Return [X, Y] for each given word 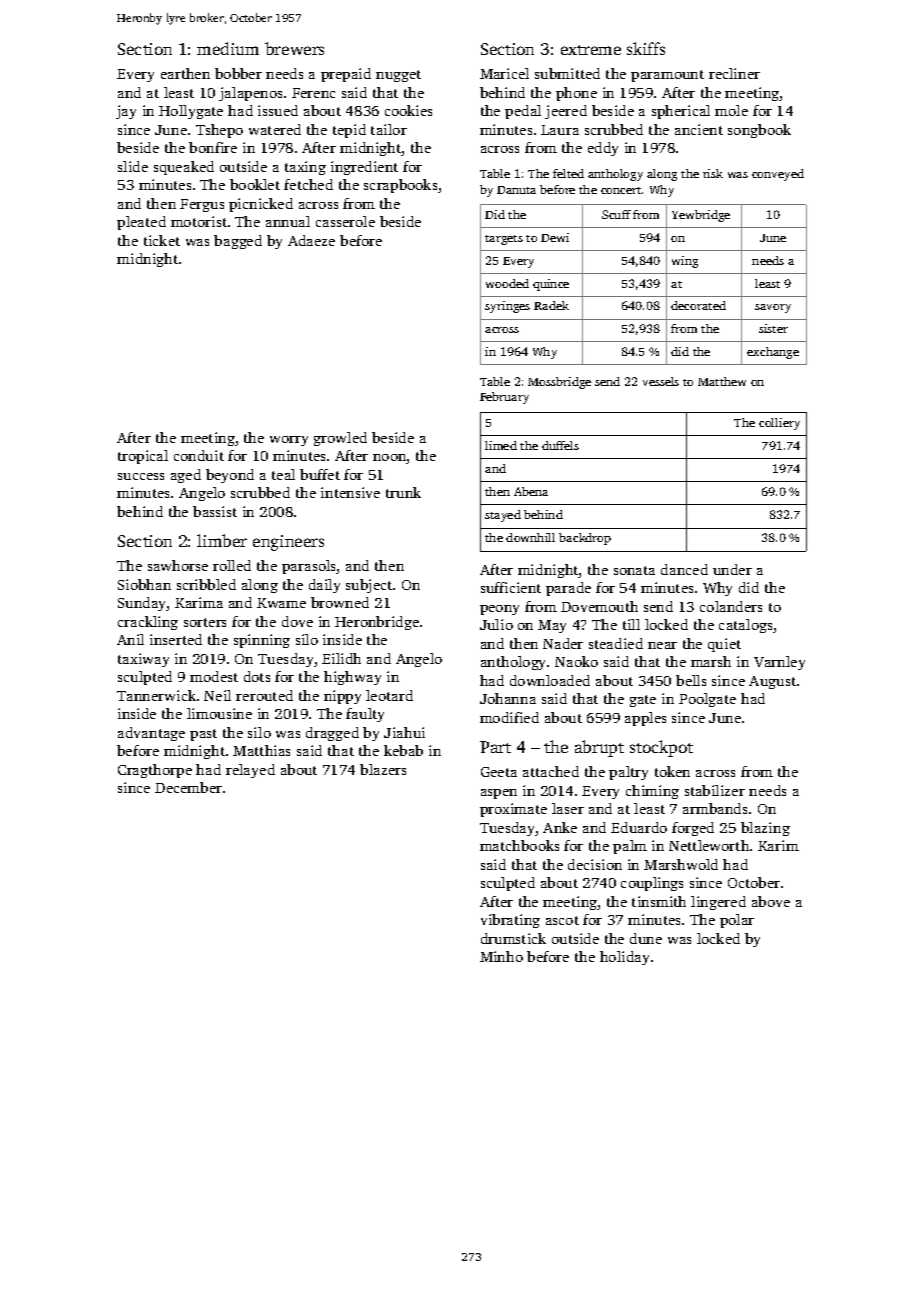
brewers [294, 48]
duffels [560, 445]
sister [773, 328]
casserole [345, 221]
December [188, 787]
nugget [398, 76]
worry [289, 441]
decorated [698, 305]
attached [551, 771]
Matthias [261, 750]
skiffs [646, 48]
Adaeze [311, 240]
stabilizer [715, 790]
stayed [503, 516]
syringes [507, 307]
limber [222, 540]
